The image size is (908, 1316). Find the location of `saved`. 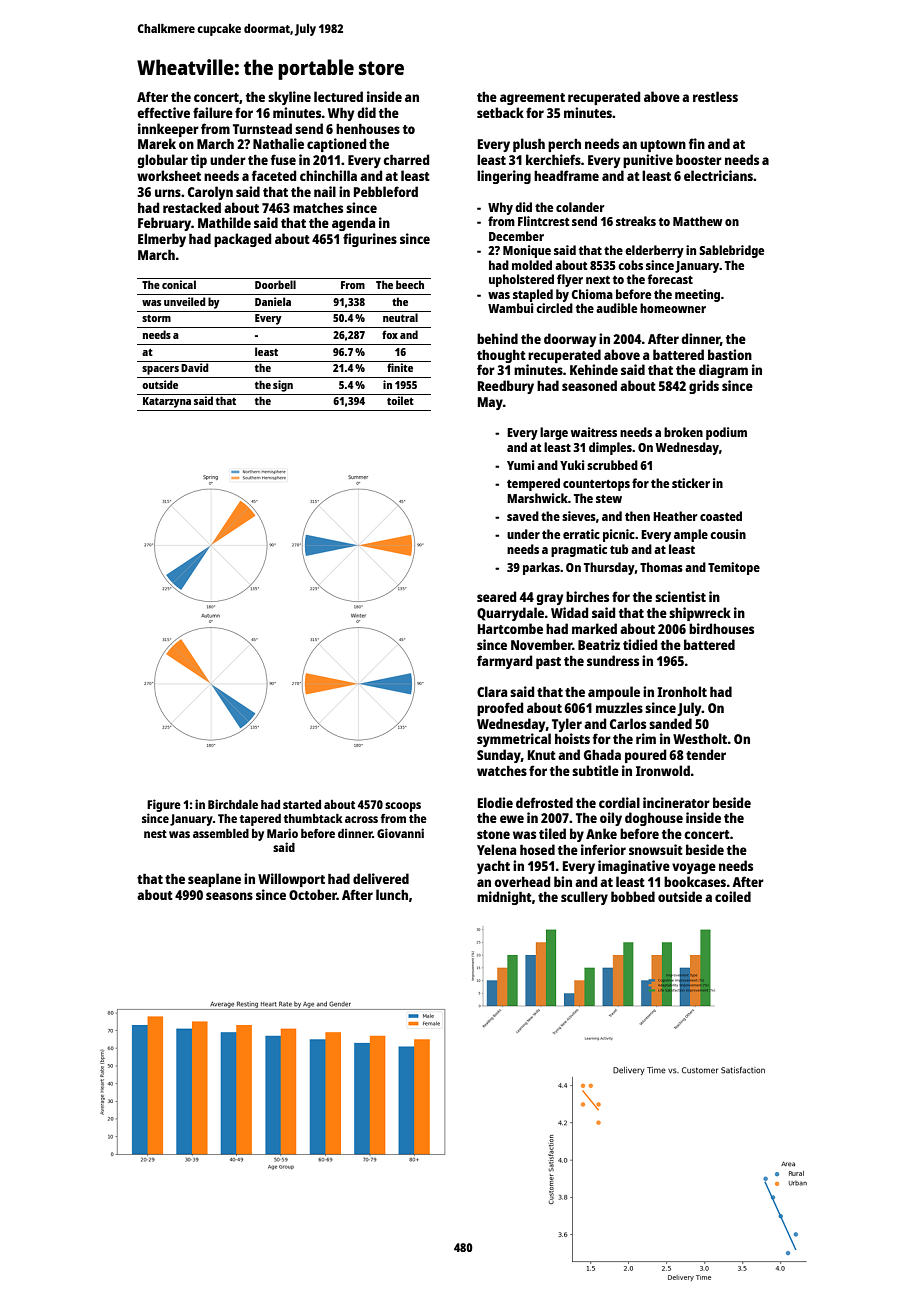

saved is located at coordinates (523, 516).
